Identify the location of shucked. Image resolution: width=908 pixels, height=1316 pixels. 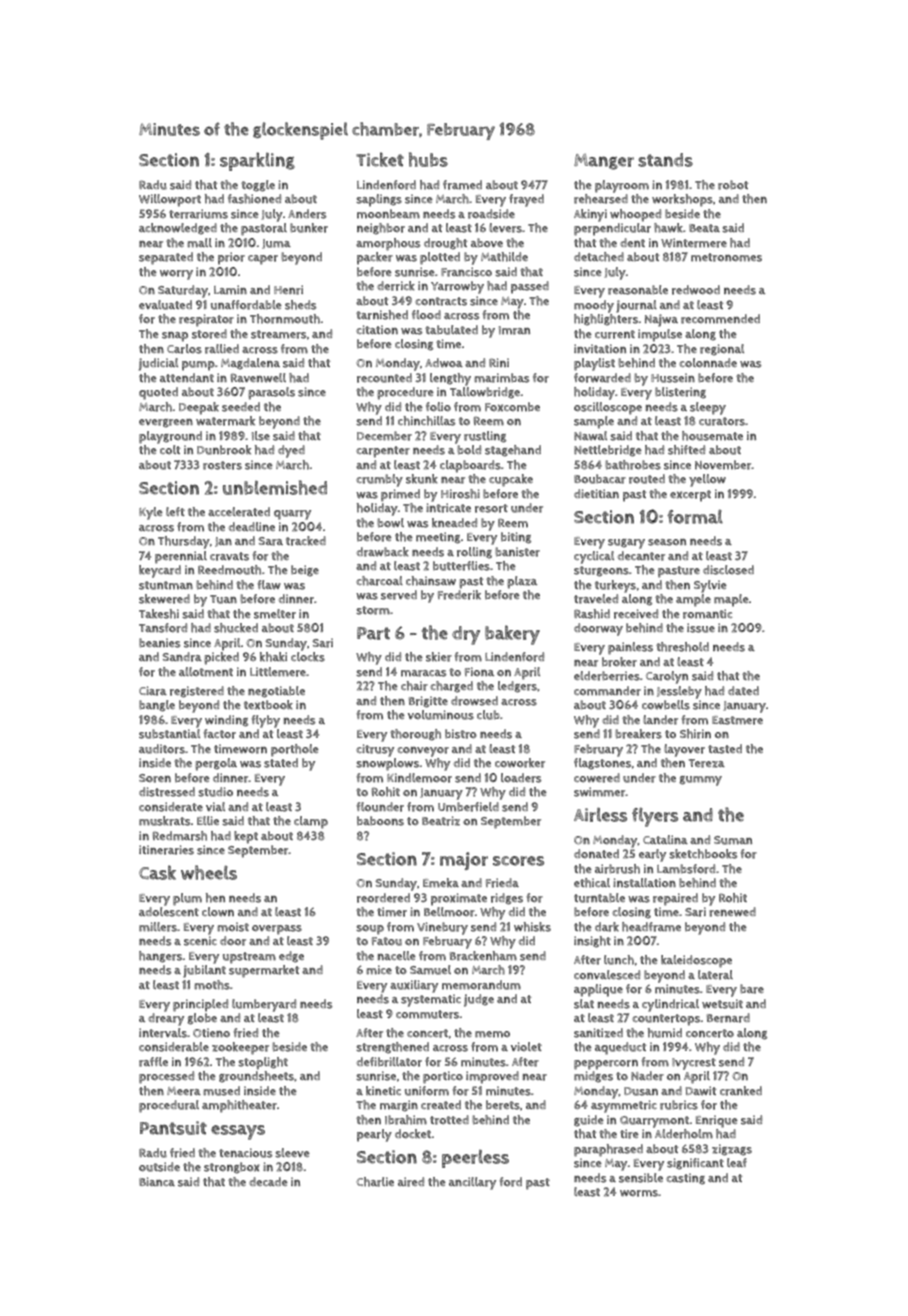
(236, 628).
